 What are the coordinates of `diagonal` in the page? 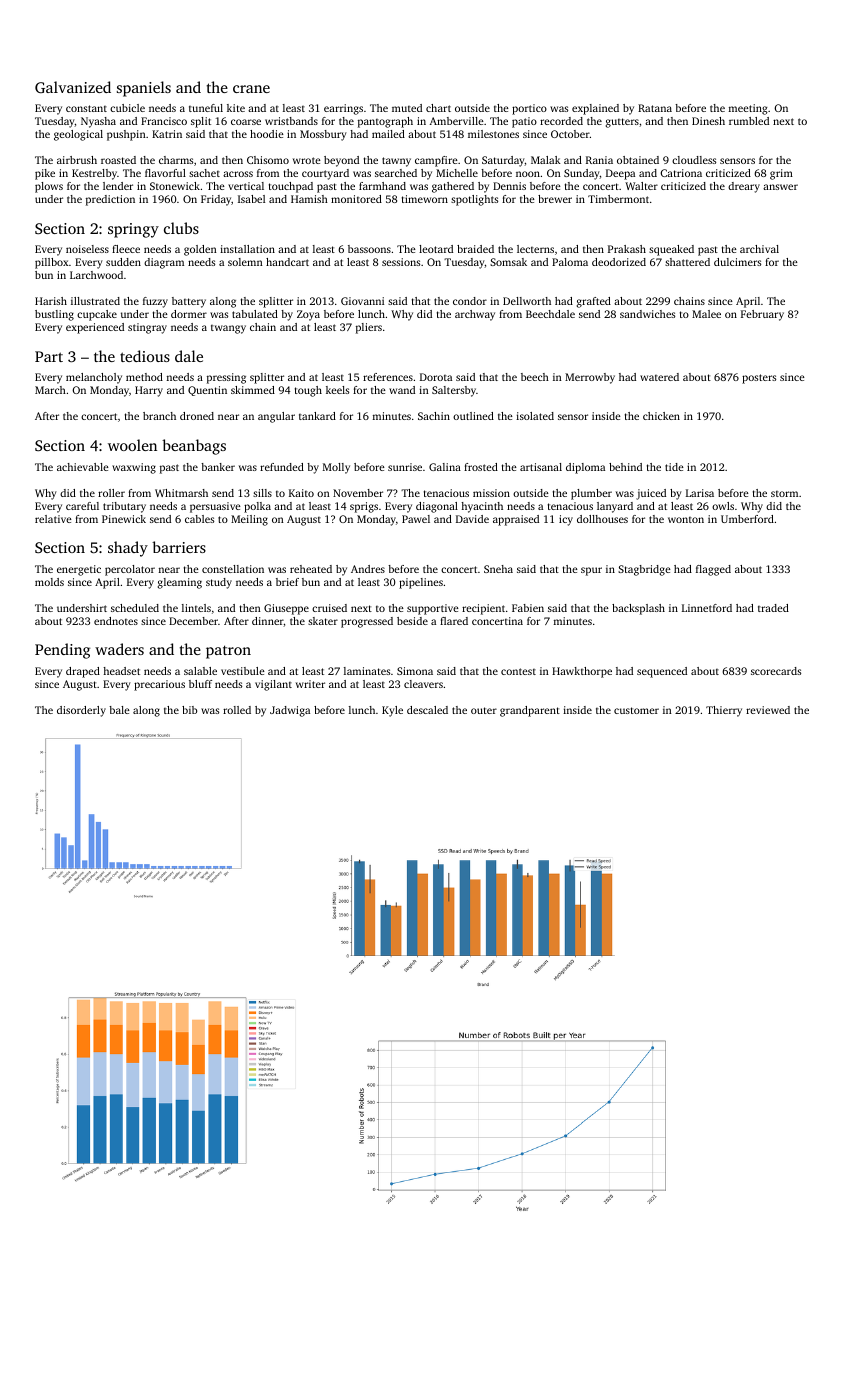 It's located at (437, 507).
